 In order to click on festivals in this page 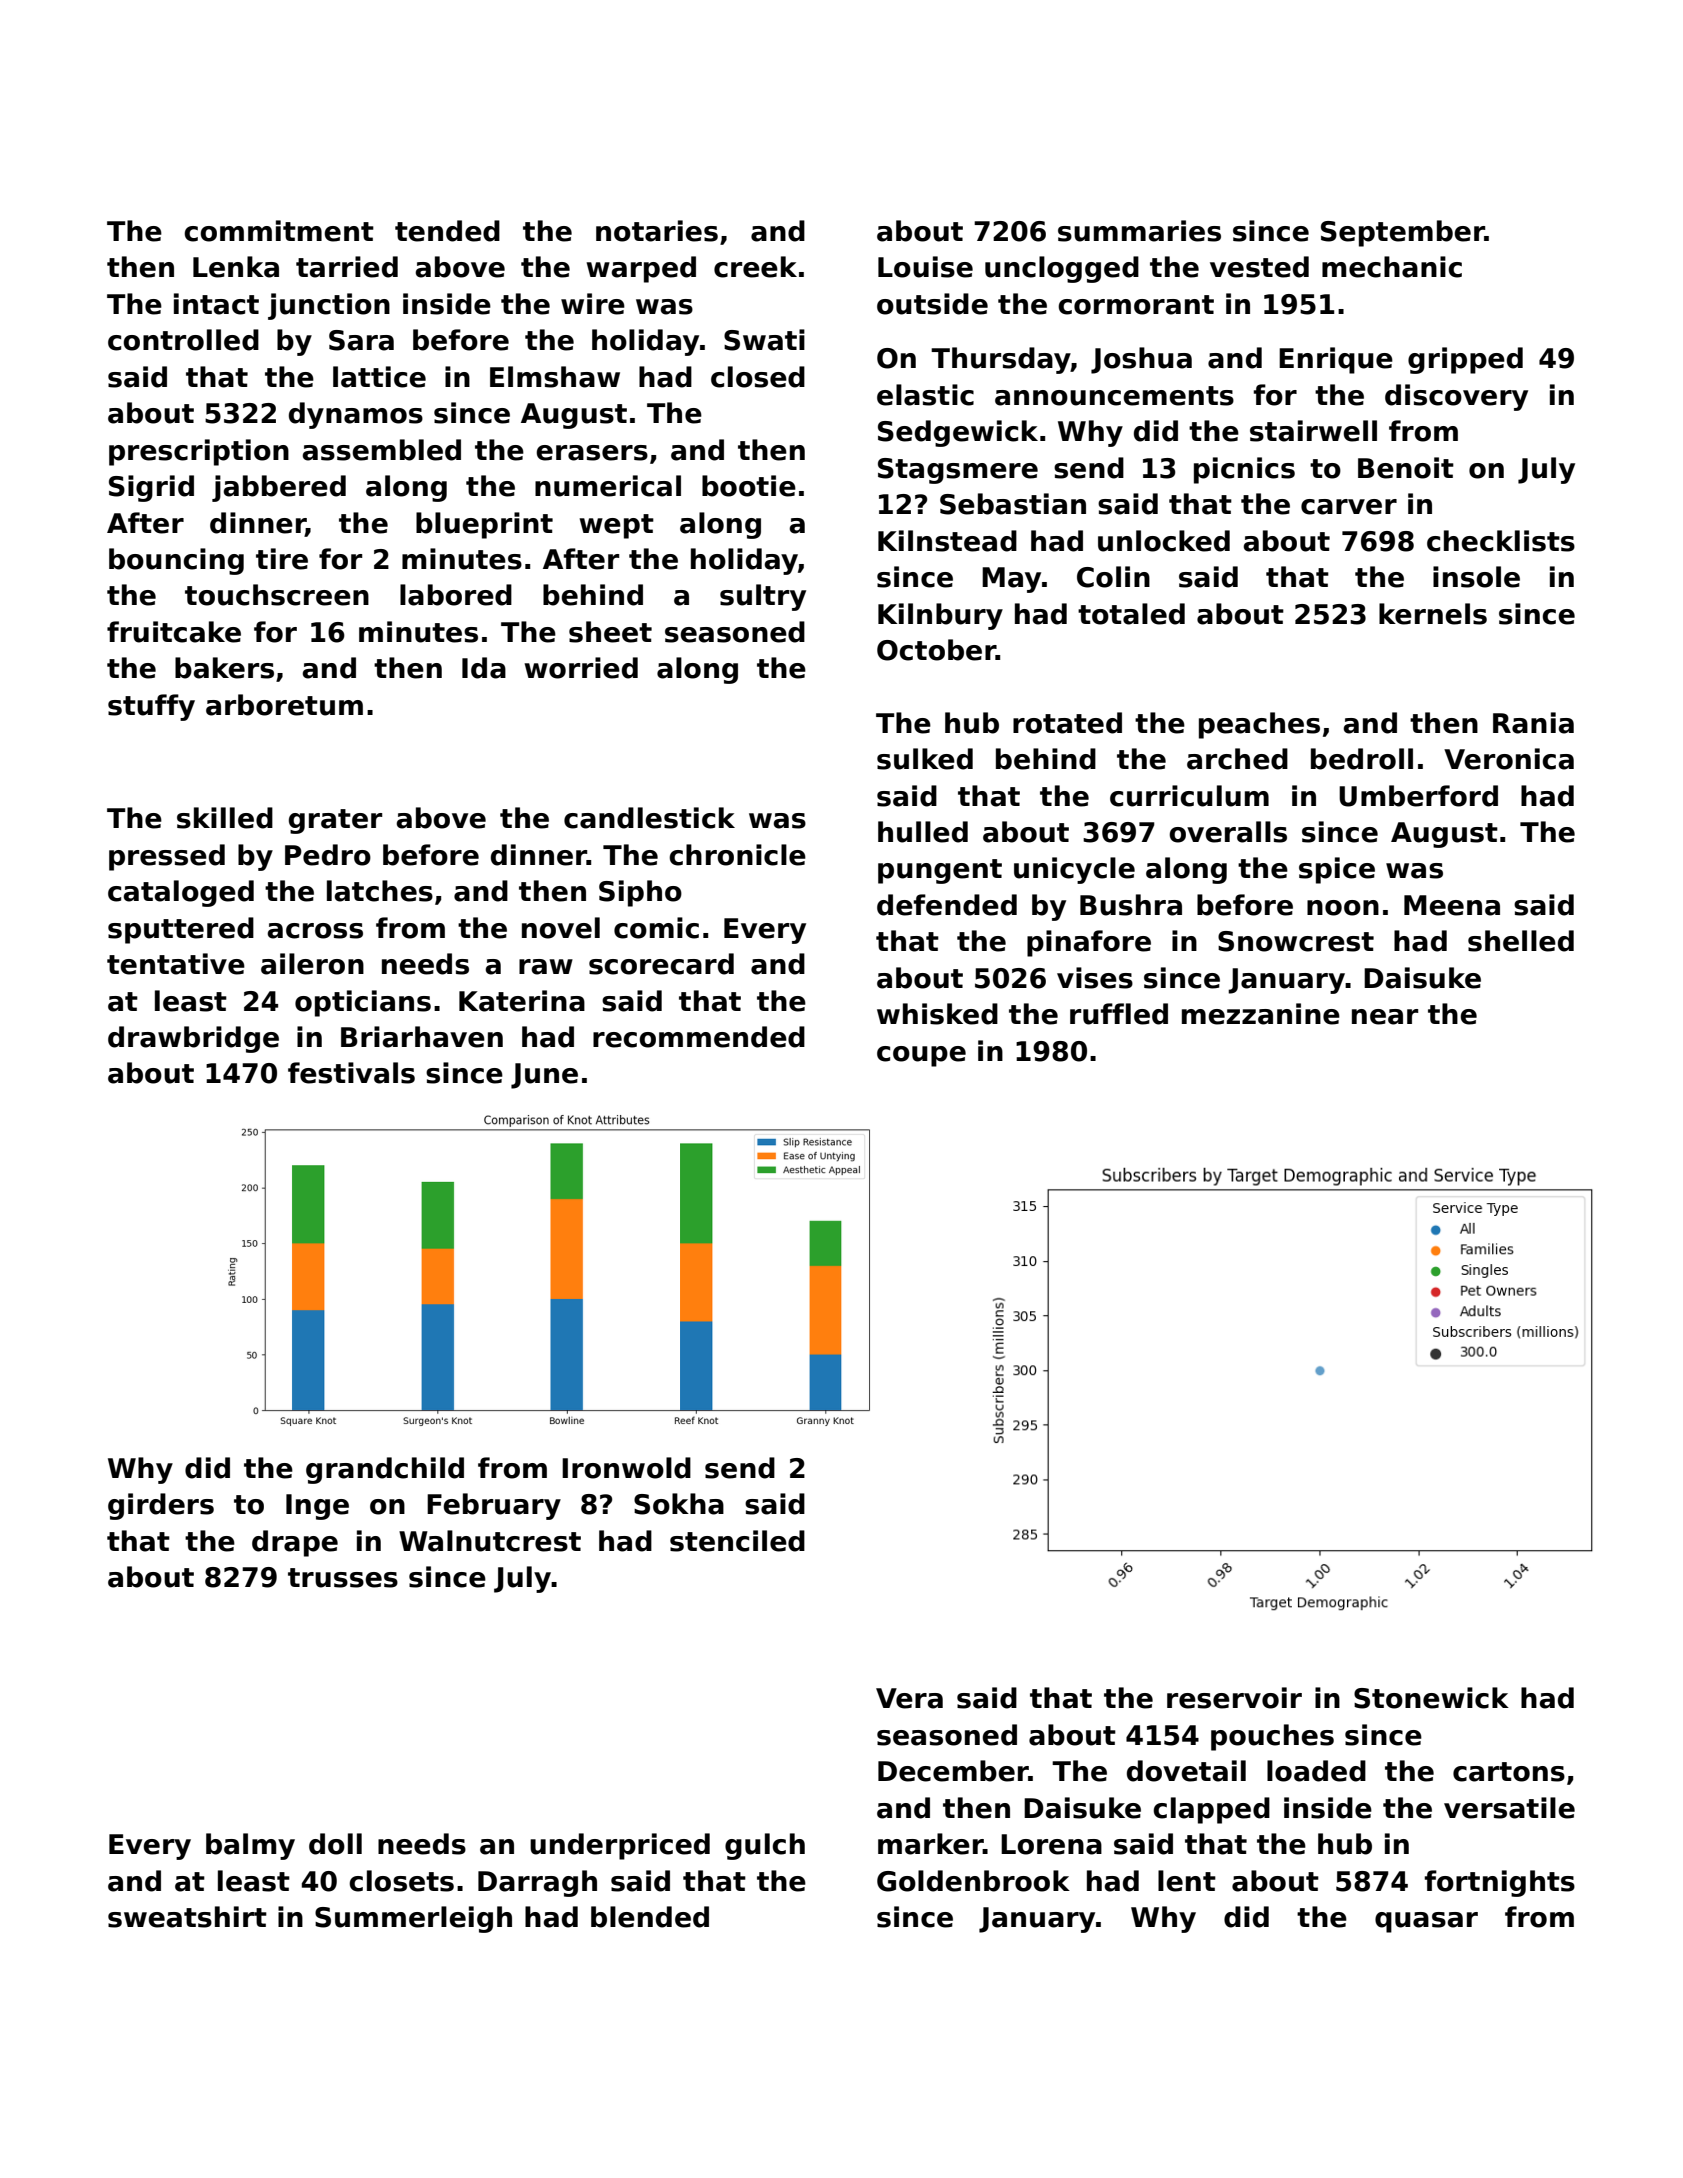, I will do `click(351, 1073)`.
